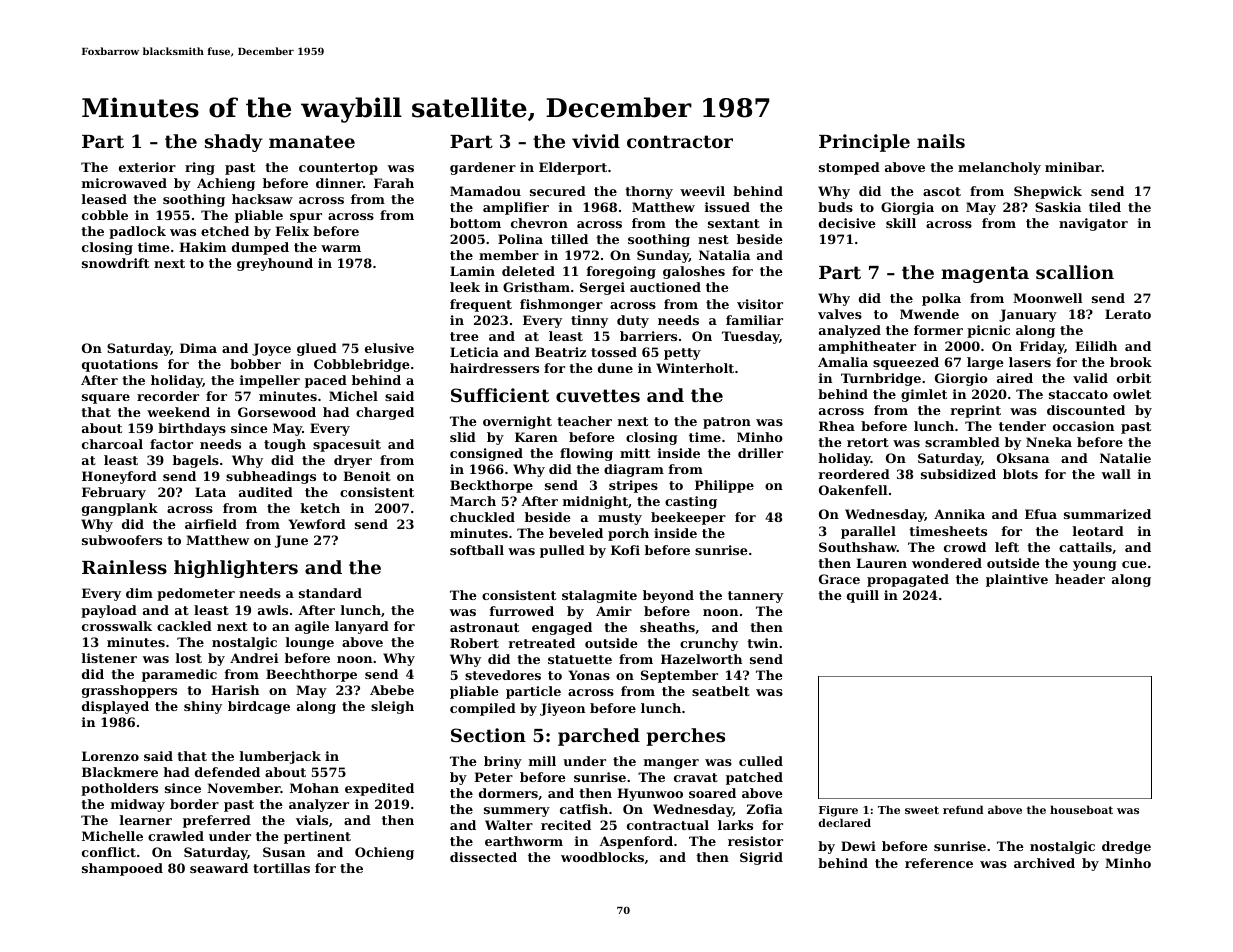 The height and width of the screenshot is (952, 1233). Describe the element at coordinates (317, 837) in the screenshot. I see `pertinent` at that location.
